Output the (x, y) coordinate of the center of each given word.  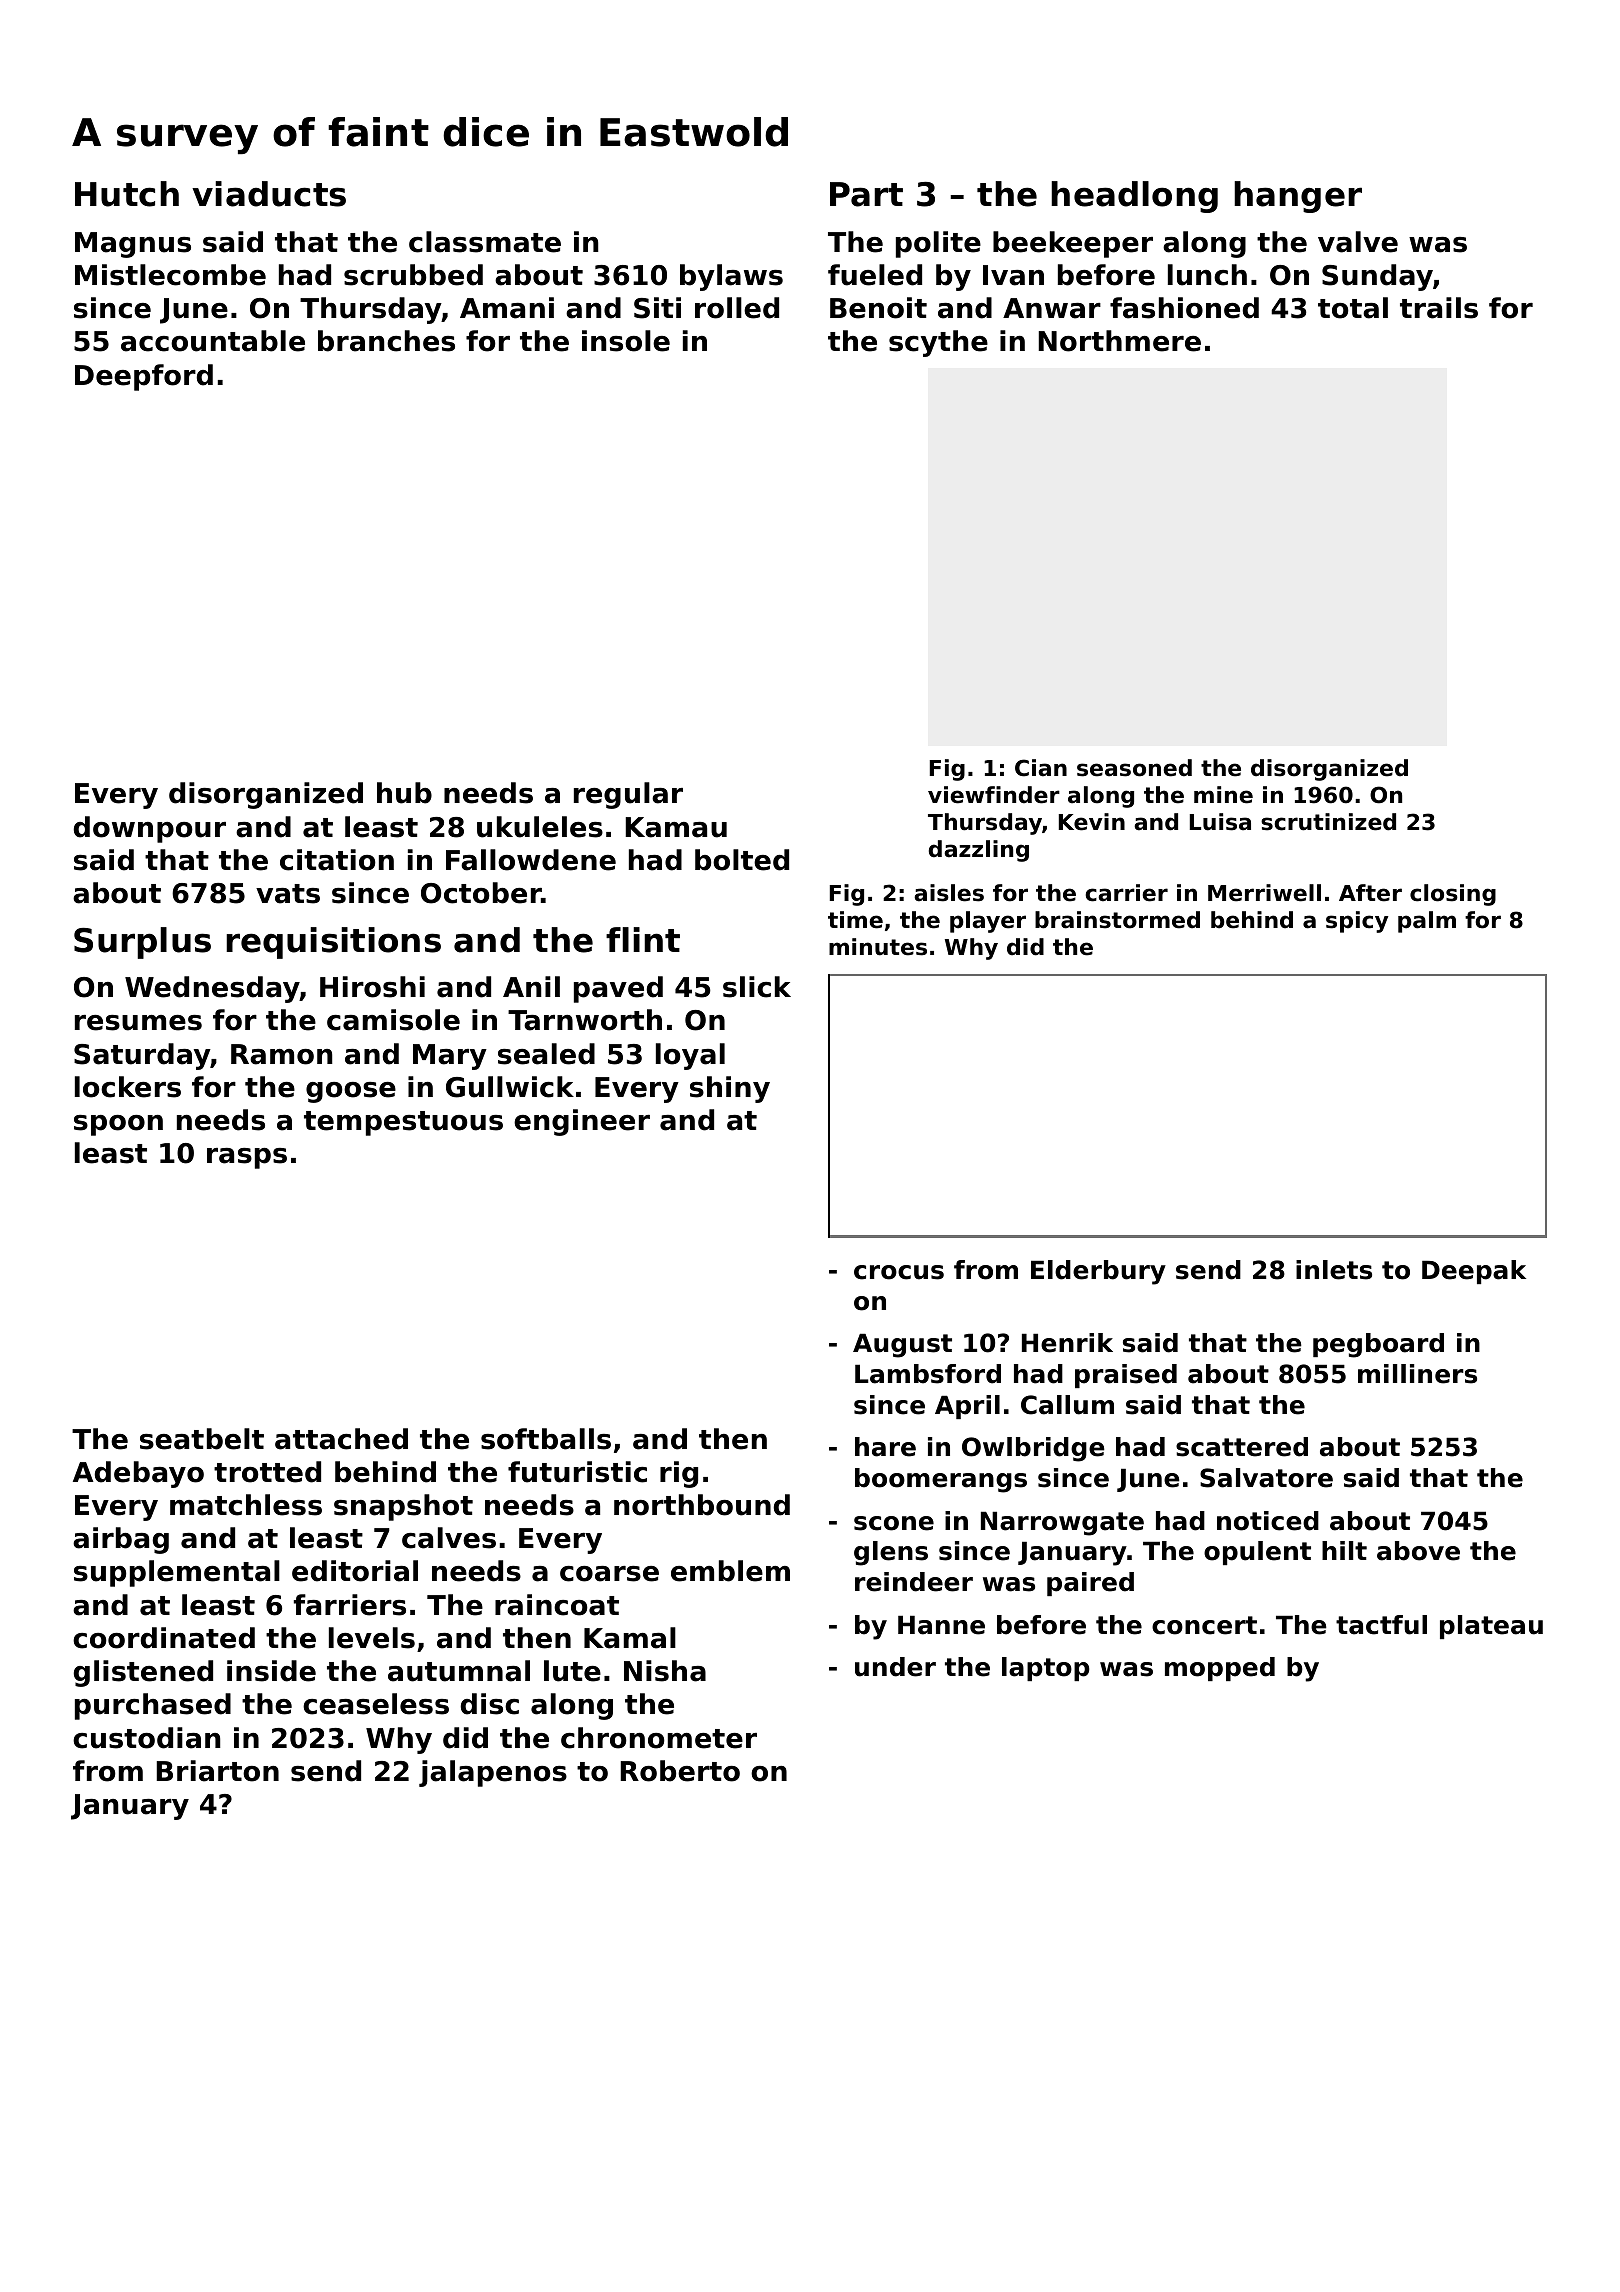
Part (866, 194)
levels (372, 1638)
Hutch (127, 194)
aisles (949, 893)
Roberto (680, 1771)
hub (404, 793)
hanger (1298, 197)
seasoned (1134, 768)
